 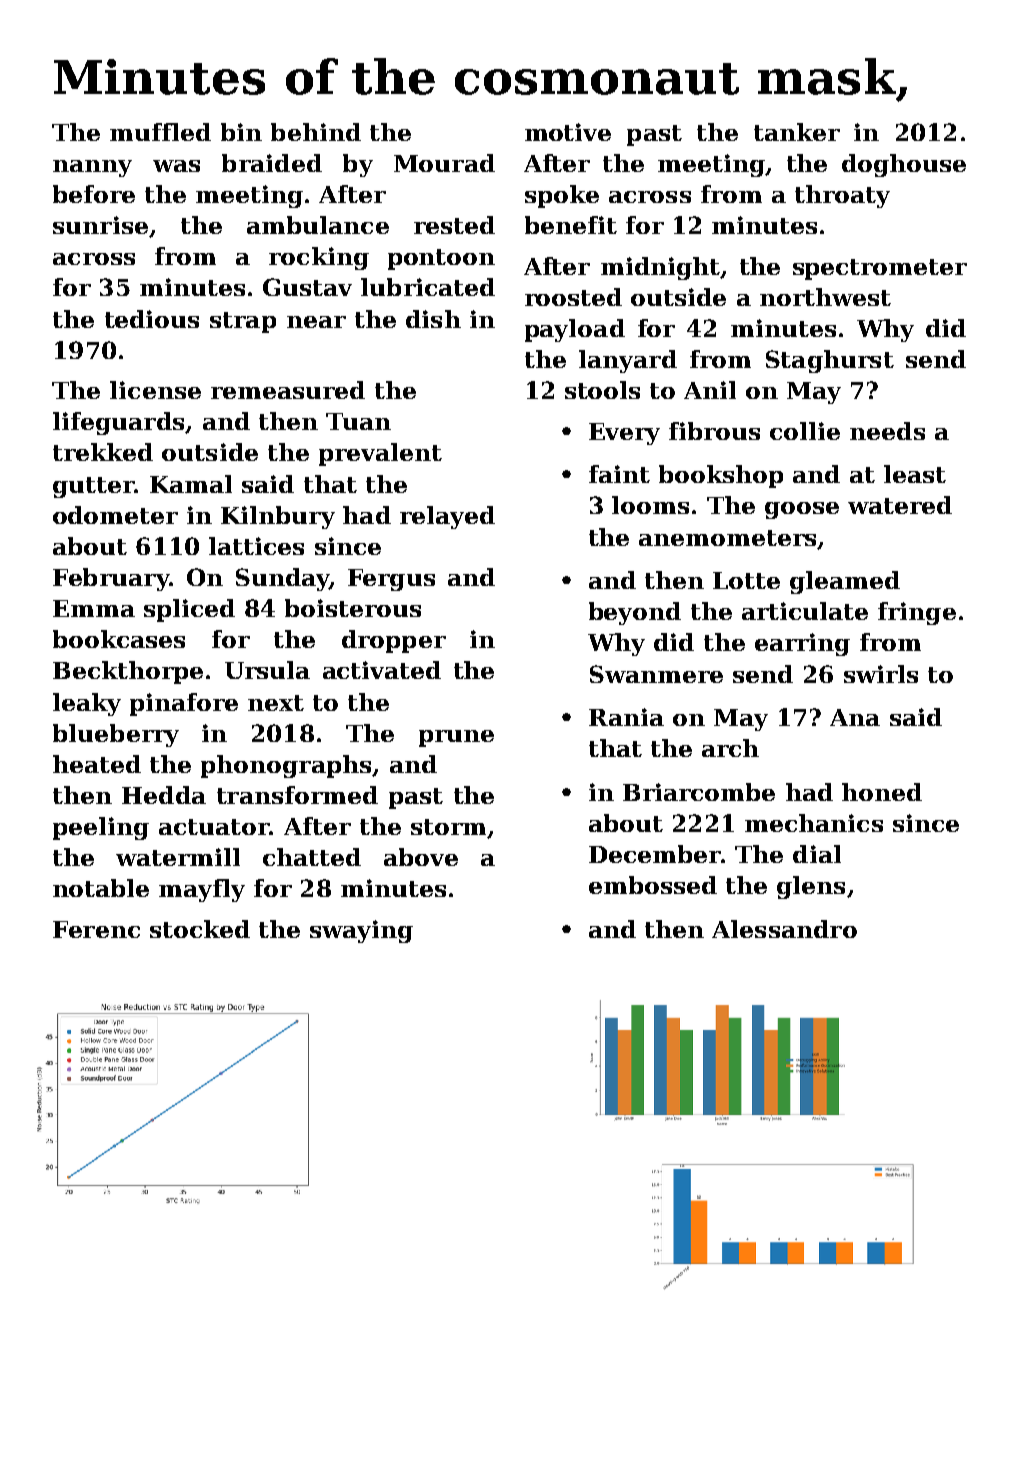 What do you see at coordinates (297, 795) in the document?
I see `transformed` at bounding box center [297, 795].
